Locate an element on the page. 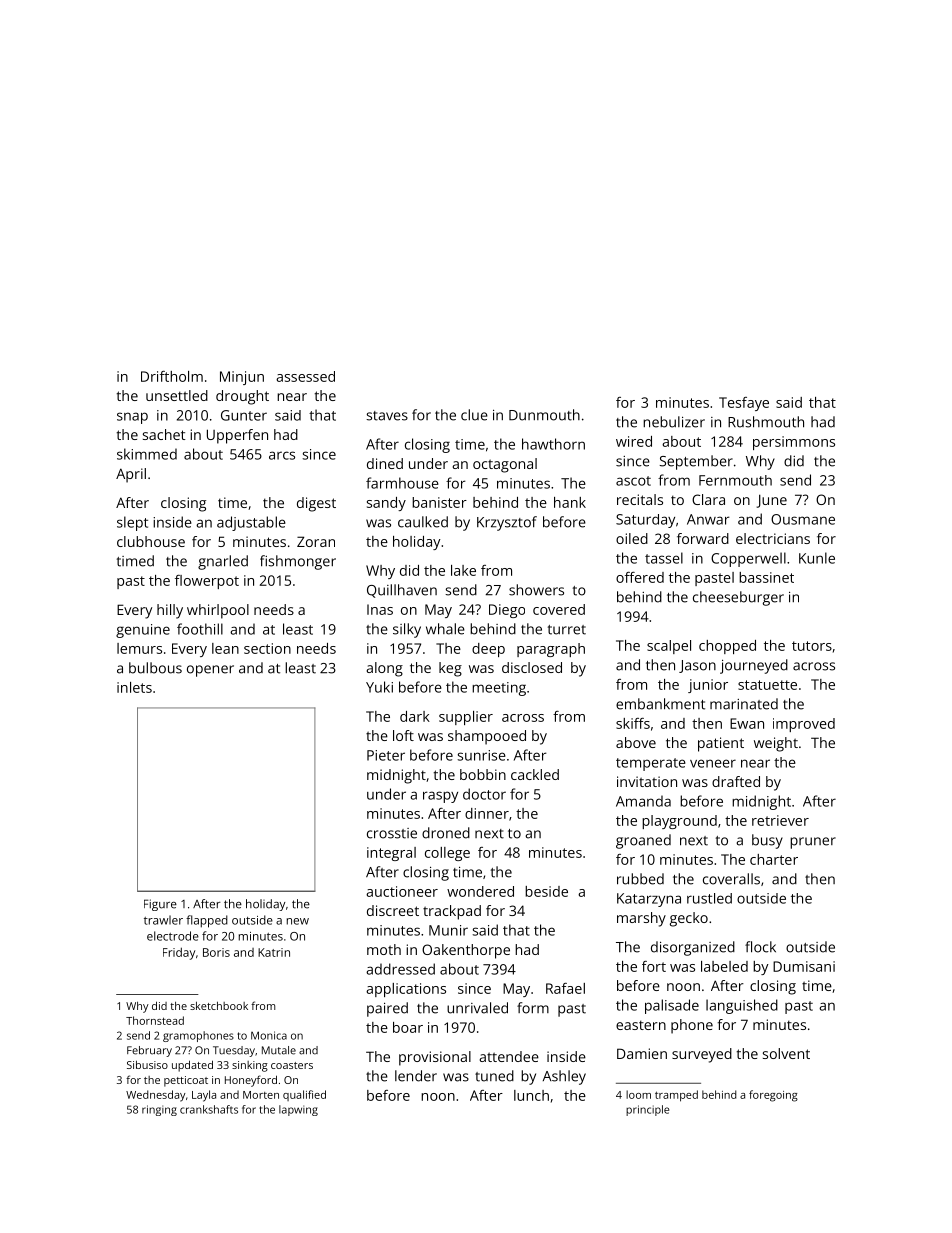 The width and height of the page is (952, 1233). Oakenthorpe is located at coordinates (466, 951).
